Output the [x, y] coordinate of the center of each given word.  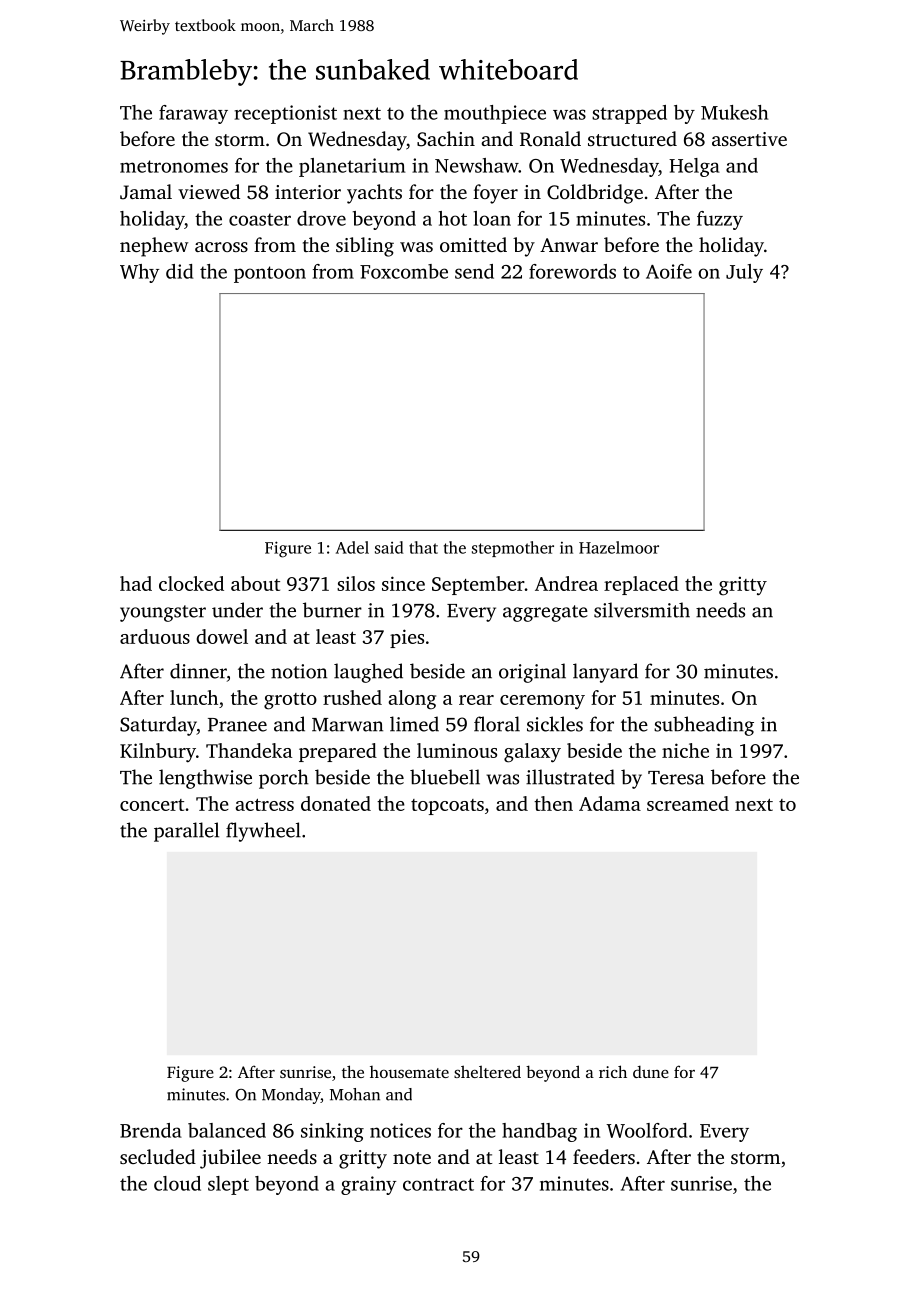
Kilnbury [158, 753]
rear [476, 700]
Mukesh [734, 112]
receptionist [285, 114]
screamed [688, 803]
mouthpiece [495, 114]
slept [228, 1185]
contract [438, 1184]
